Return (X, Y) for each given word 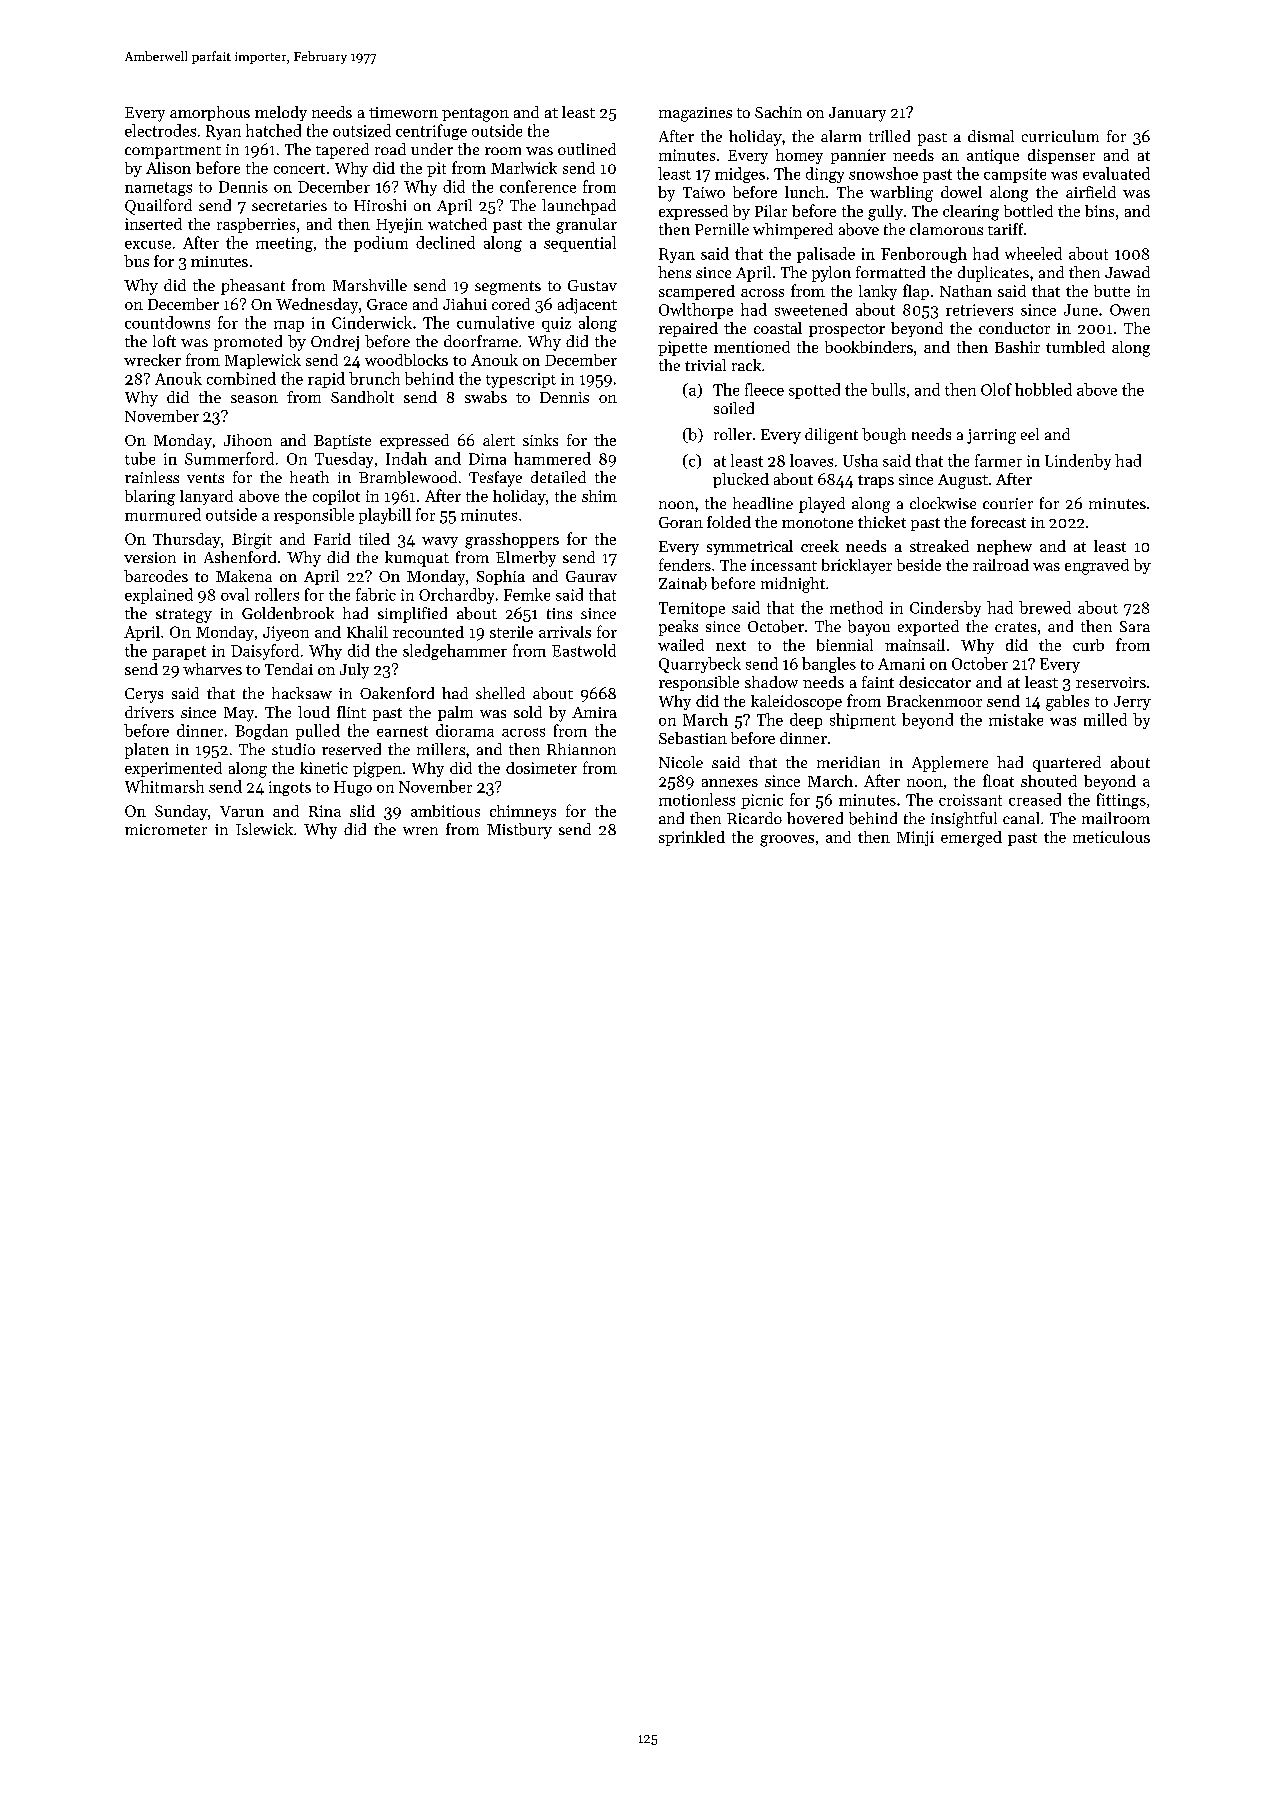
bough (884, 436)
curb (1088, 645)
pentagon (475, 115)
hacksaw (302, 693)
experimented (173, 769)
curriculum (1060, 136)
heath (309, 477)
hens (674, 272)
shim (599, 496)
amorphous (210, 113)
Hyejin (399, 225)
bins (1099, 211)
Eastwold (584, 650)
